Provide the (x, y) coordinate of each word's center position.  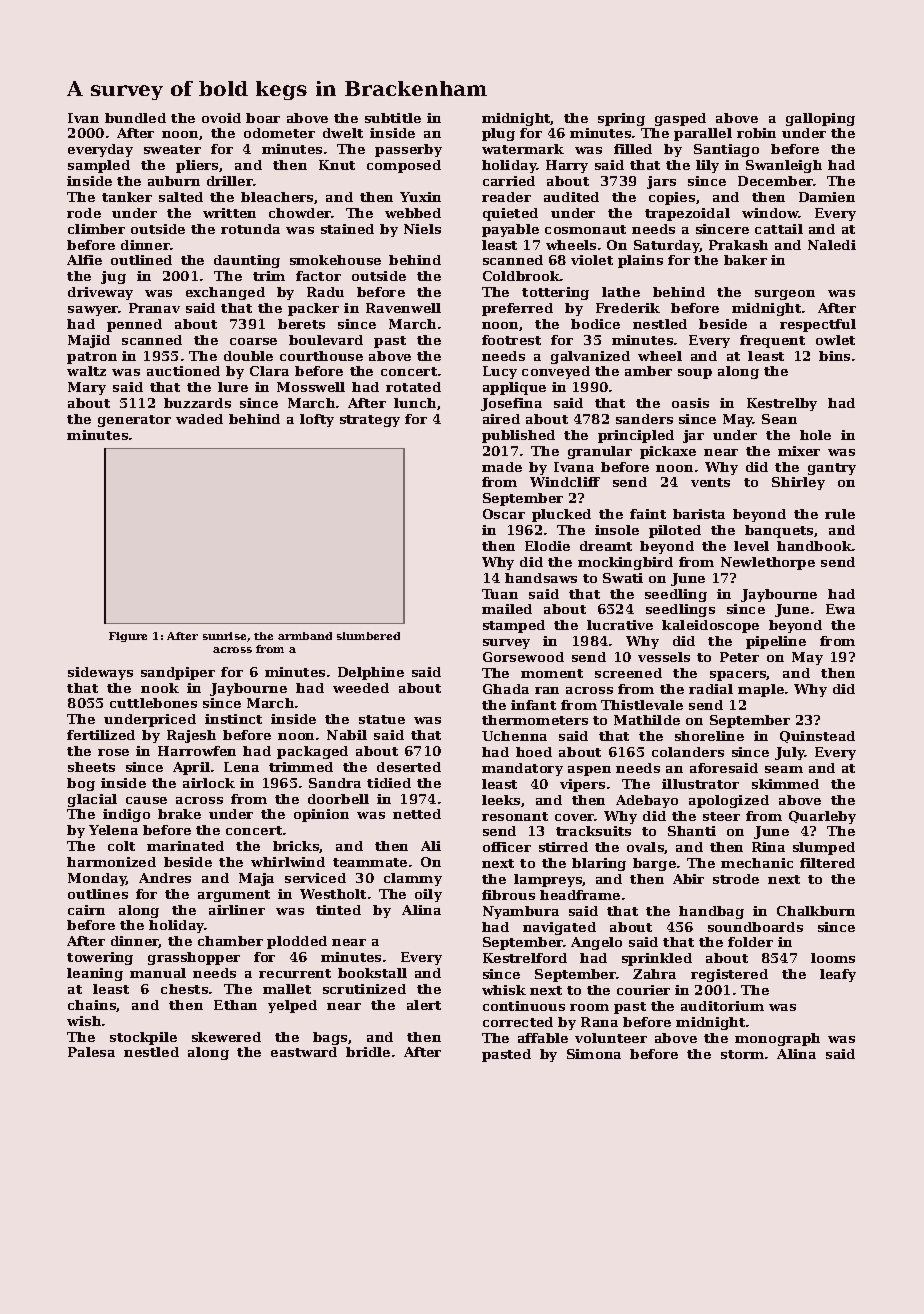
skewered (226, 1037)
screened (628, 673)
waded (199, 419)
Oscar (504, 514)
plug (498, 134)
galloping (820, 119)
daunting (247, 261)
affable (543, 1038)
